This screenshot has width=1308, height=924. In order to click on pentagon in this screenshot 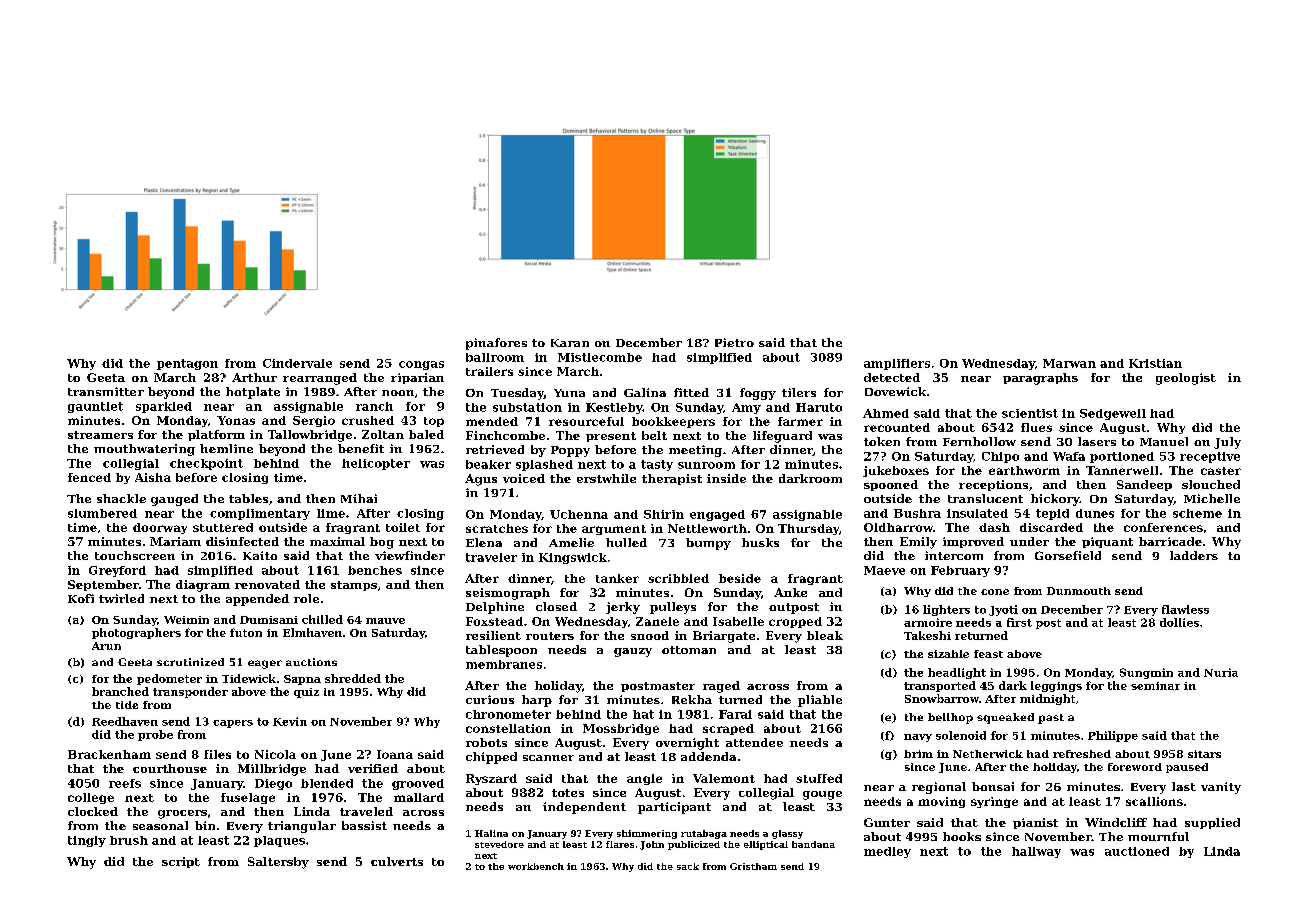, I will do `click(187, 364)`.
